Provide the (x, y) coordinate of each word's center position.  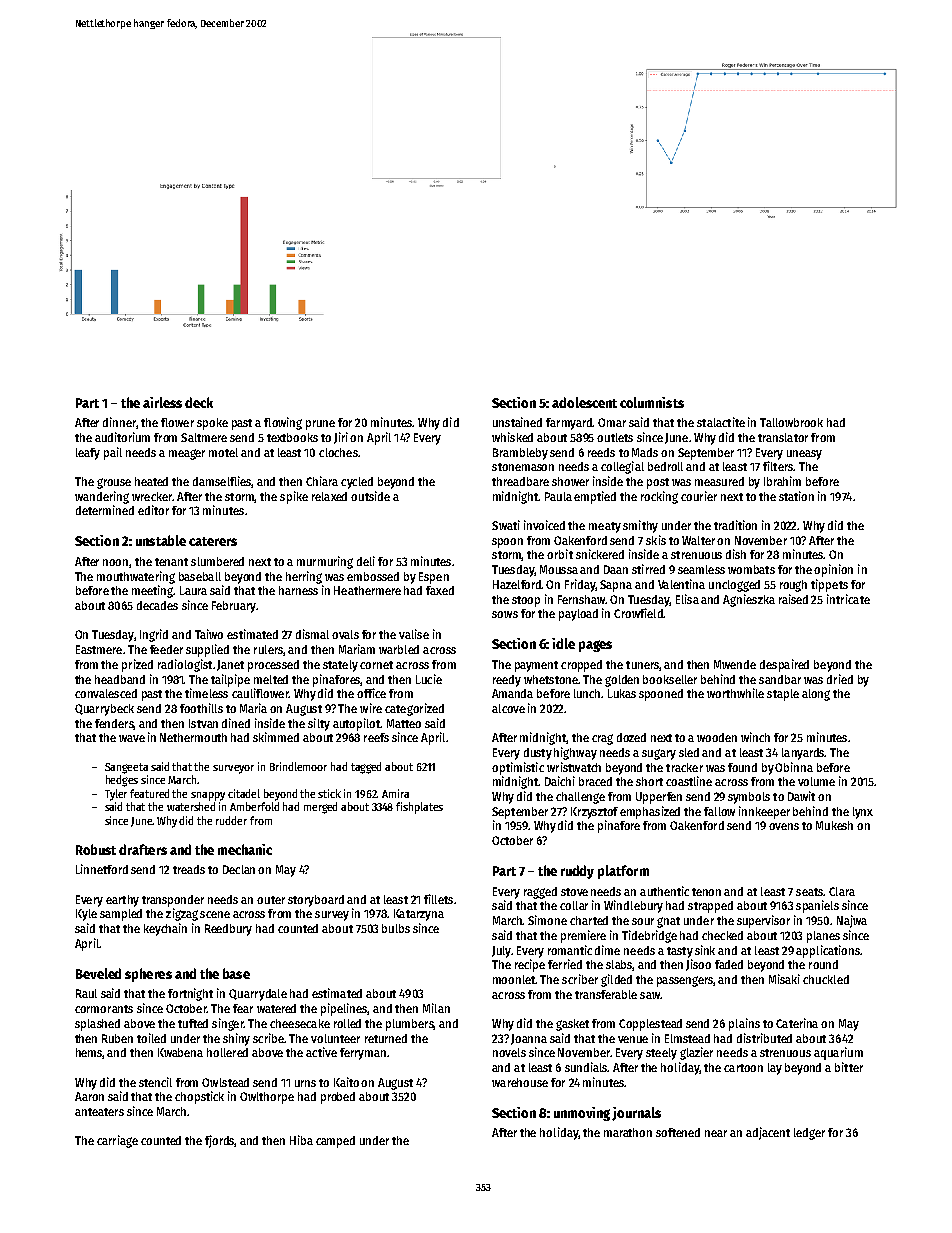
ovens (784, 826)
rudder (231, 820)
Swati (506, 525)
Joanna (529, 1039)
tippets (829, 585)
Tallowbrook (791, 422)
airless (162, 402)
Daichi (560, 781)
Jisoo (698, 965)
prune (320, 425)
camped (335, 1142)
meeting (153, 591)
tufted (193, 1023)
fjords (220, 1141)
